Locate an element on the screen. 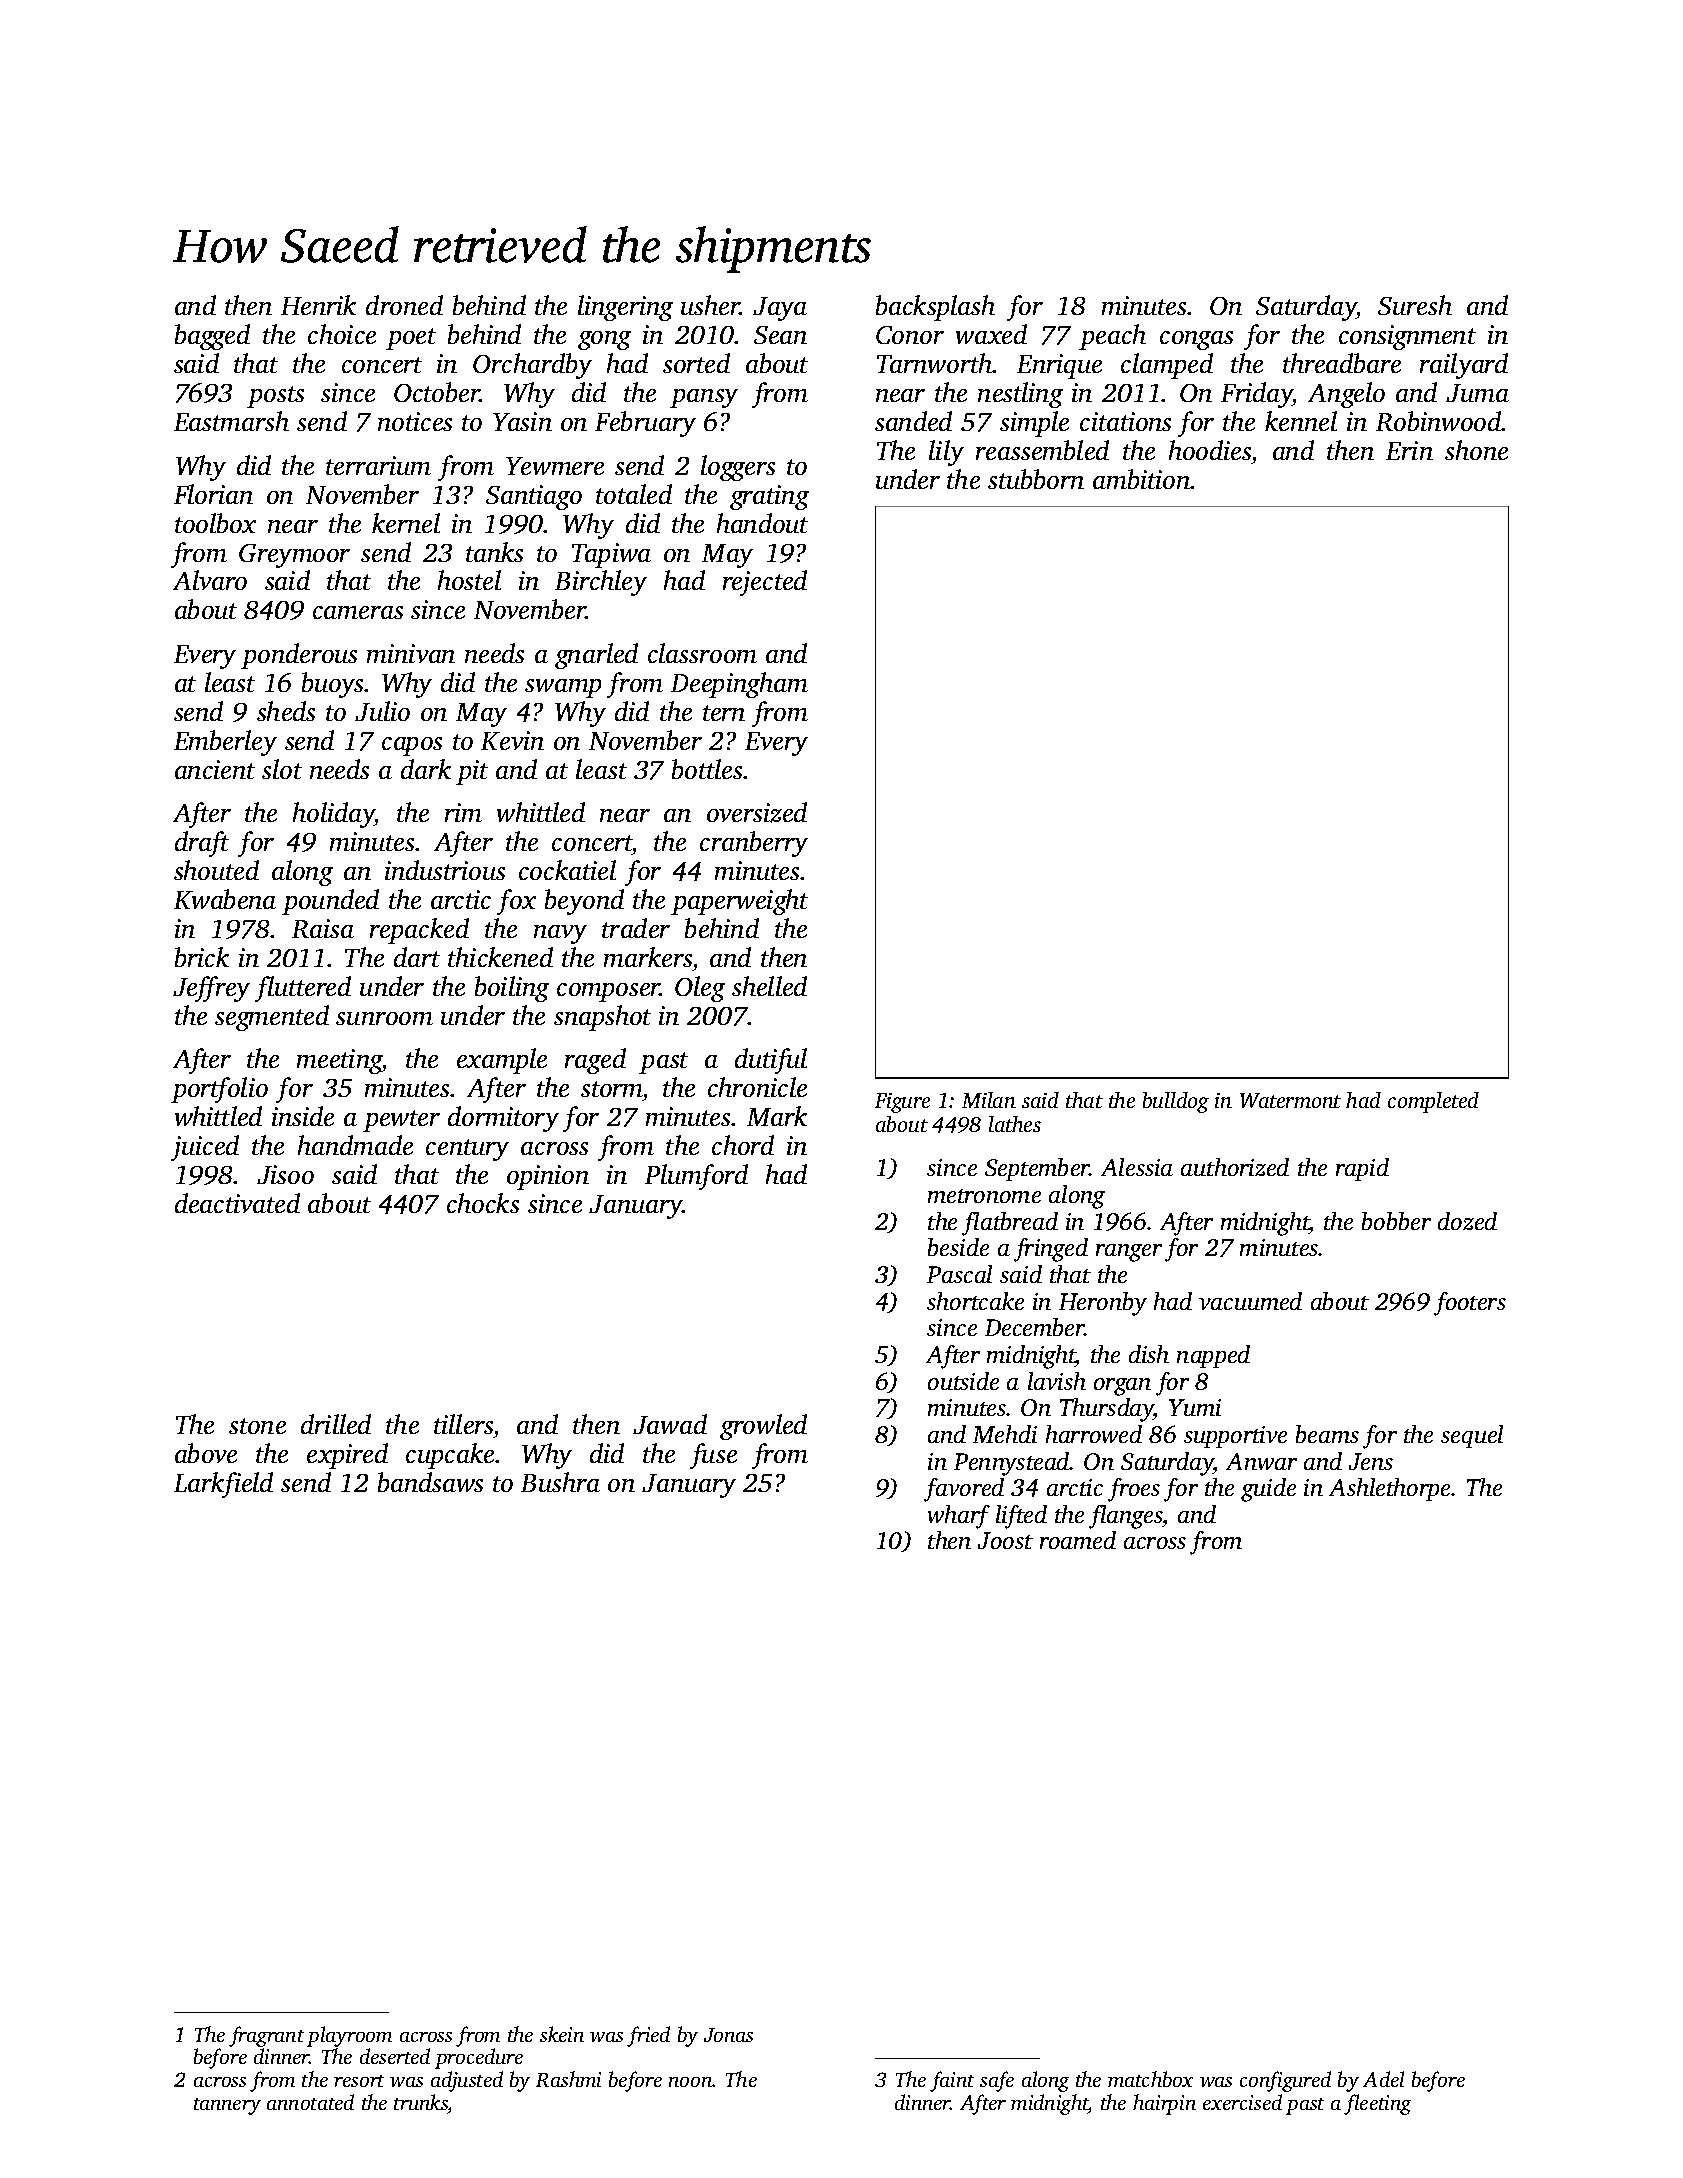 This screenshot has width=1683, height=2178. noon is located at coordinates (691, 2082).
